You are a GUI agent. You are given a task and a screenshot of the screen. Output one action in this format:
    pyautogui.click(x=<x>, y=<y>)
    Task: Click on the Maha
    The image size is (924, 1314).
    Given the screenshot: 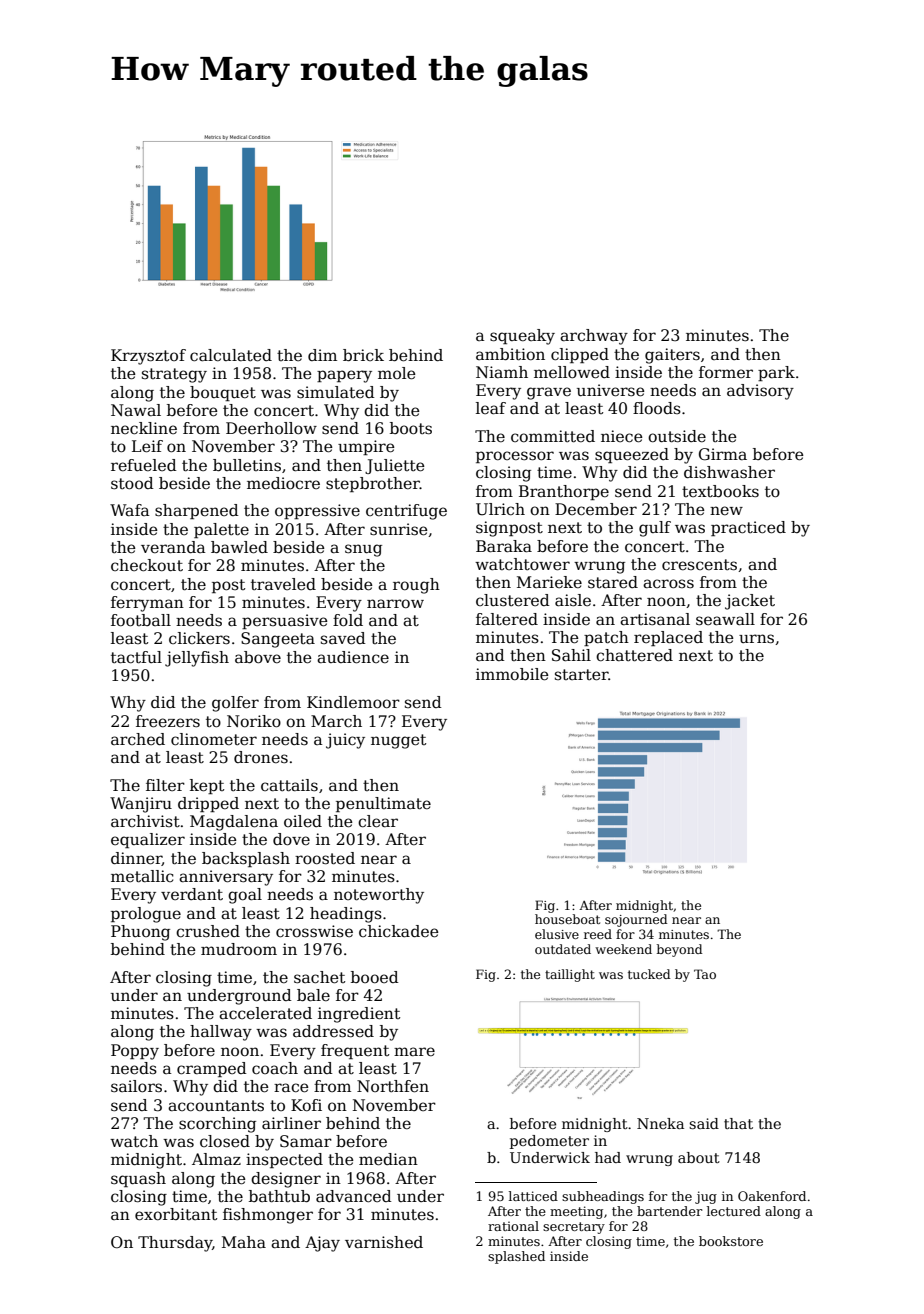 What is the action you would take?
    pyautogui.click(x=244, y=1242)
